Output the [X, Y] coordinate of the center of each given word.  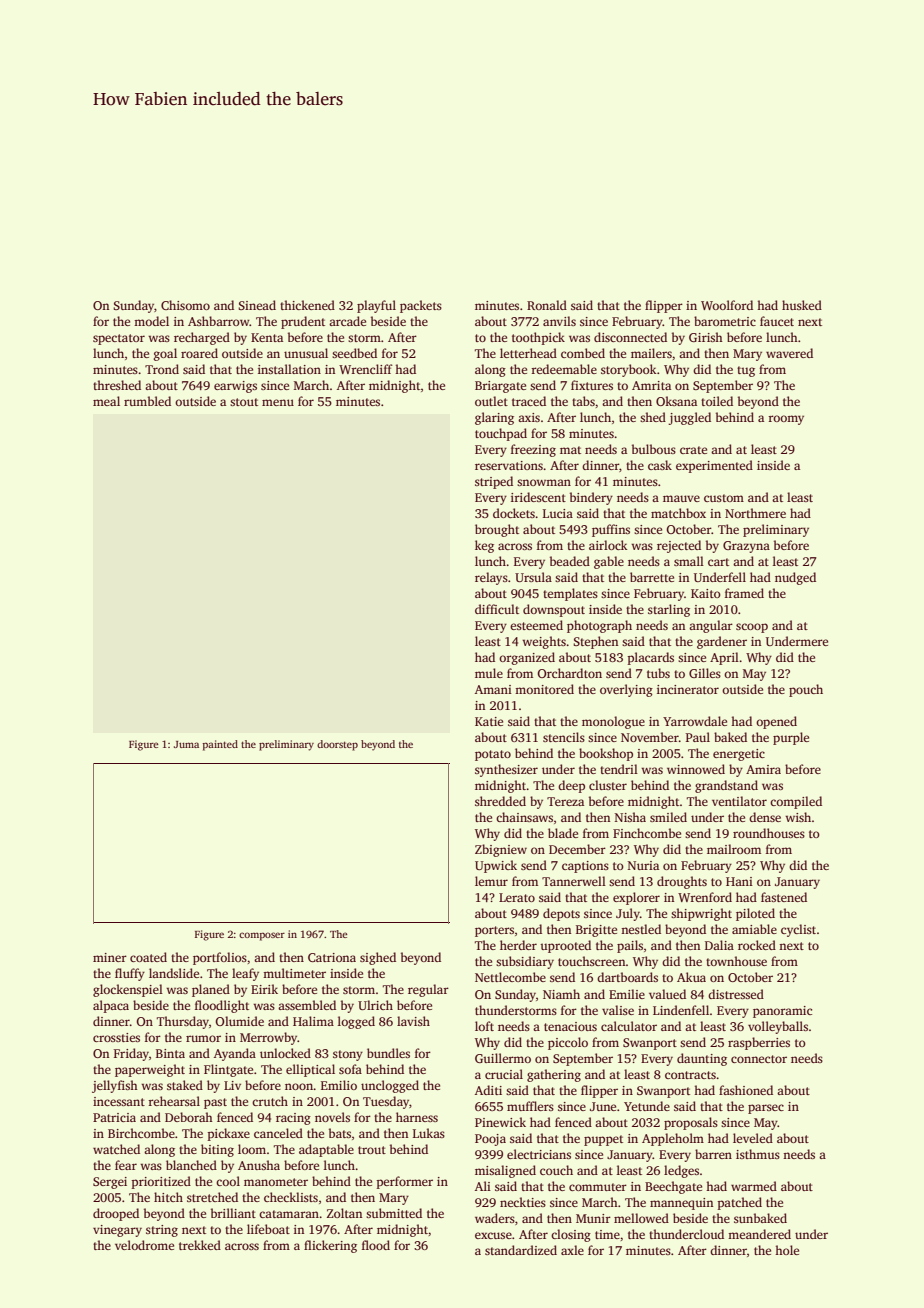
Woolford [727, 305]
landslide [174, 973]
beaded [570, 561]
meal [106, 401]
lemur [491, 881]
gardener [722, 642]
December [577, 849]
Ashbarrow [219, 321]
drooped [116, 1214]
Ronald [547, 305]
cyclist [798, 930]
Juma [186, 744]
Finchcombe [647, 833]
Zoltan [344, 1213]
